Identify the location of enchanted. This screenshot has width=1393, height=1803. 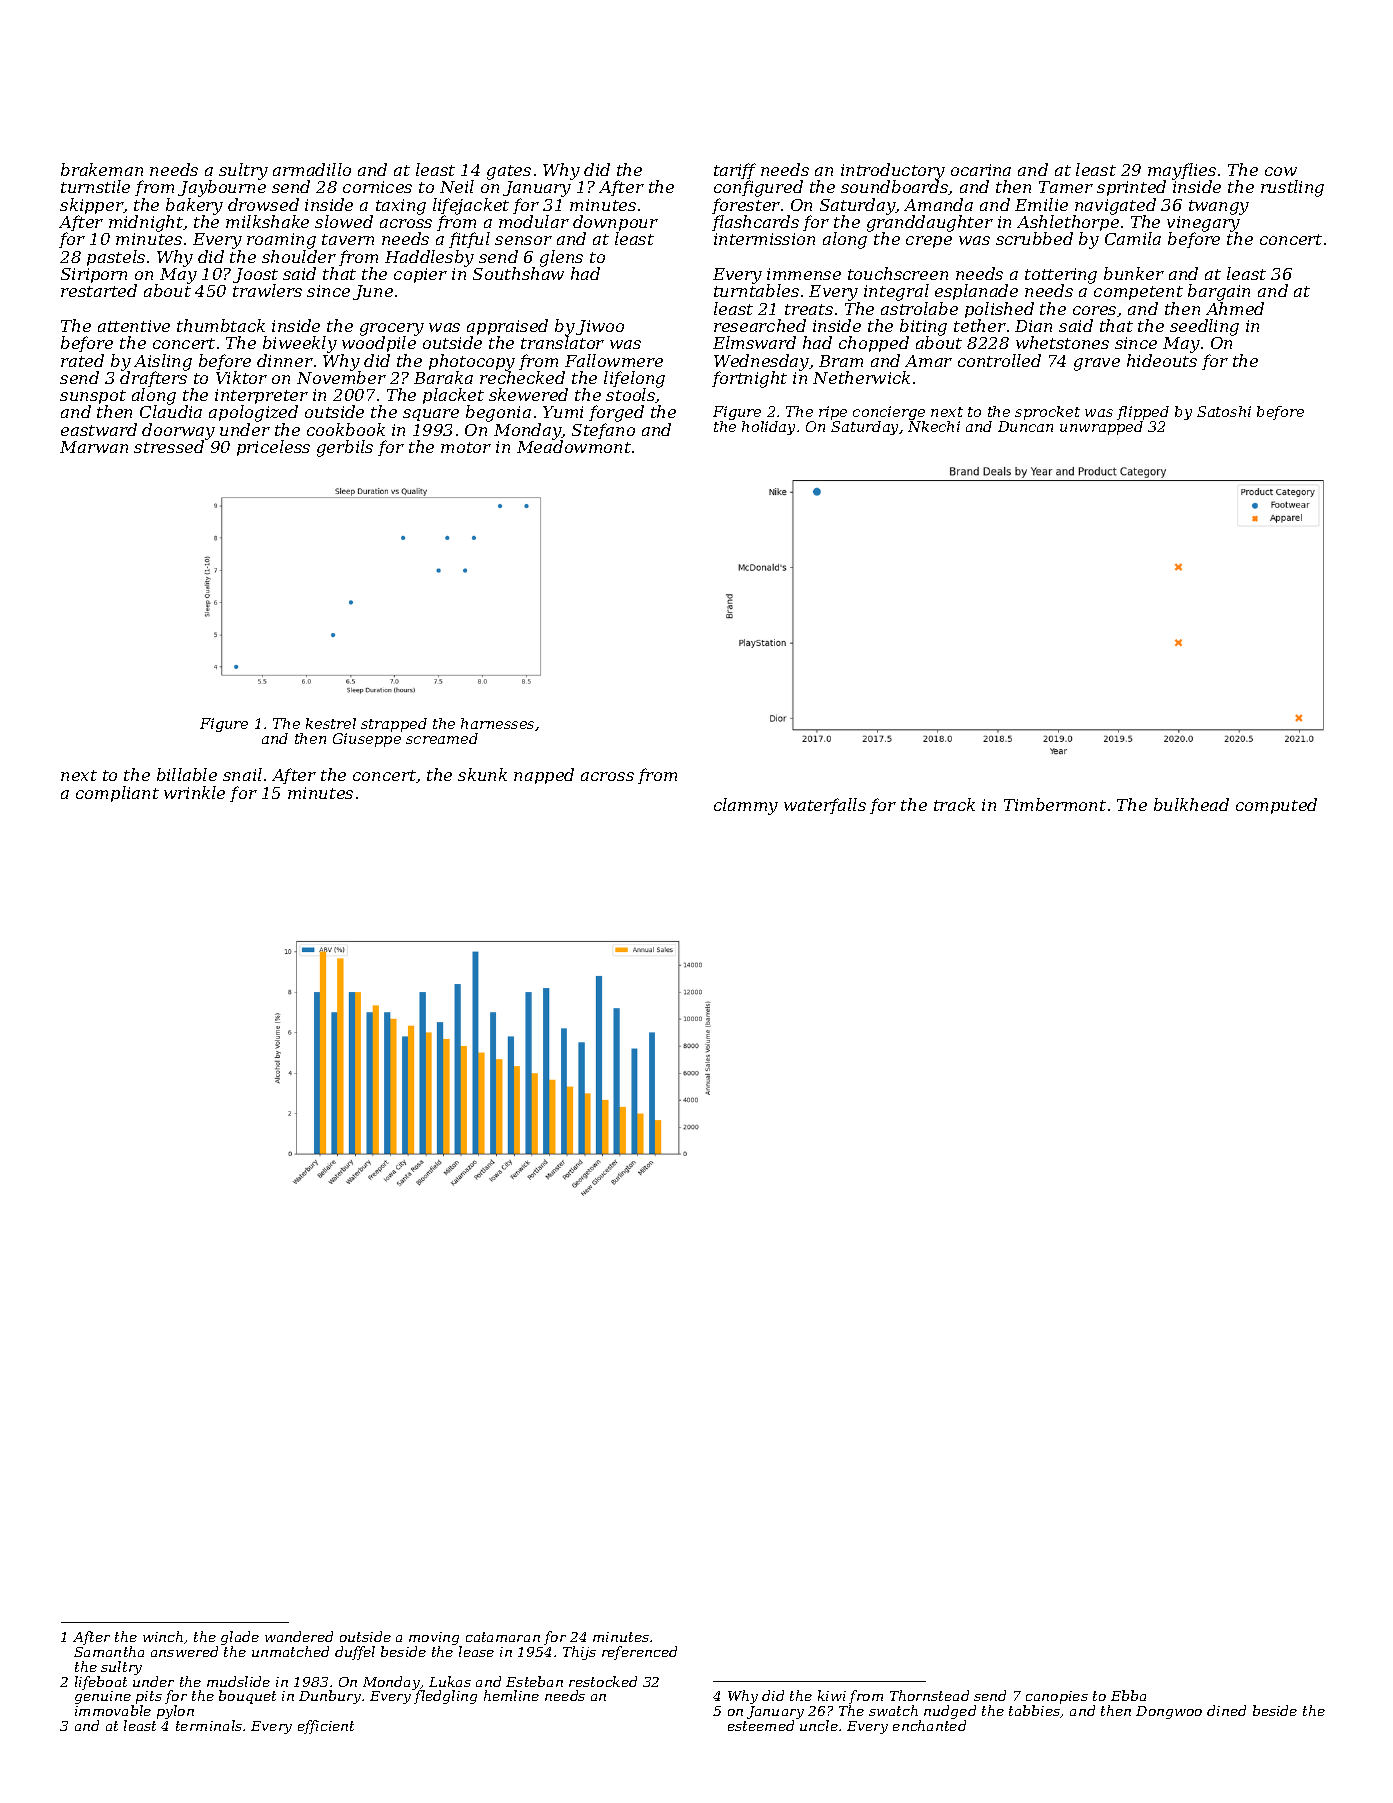
(929, 1725).
